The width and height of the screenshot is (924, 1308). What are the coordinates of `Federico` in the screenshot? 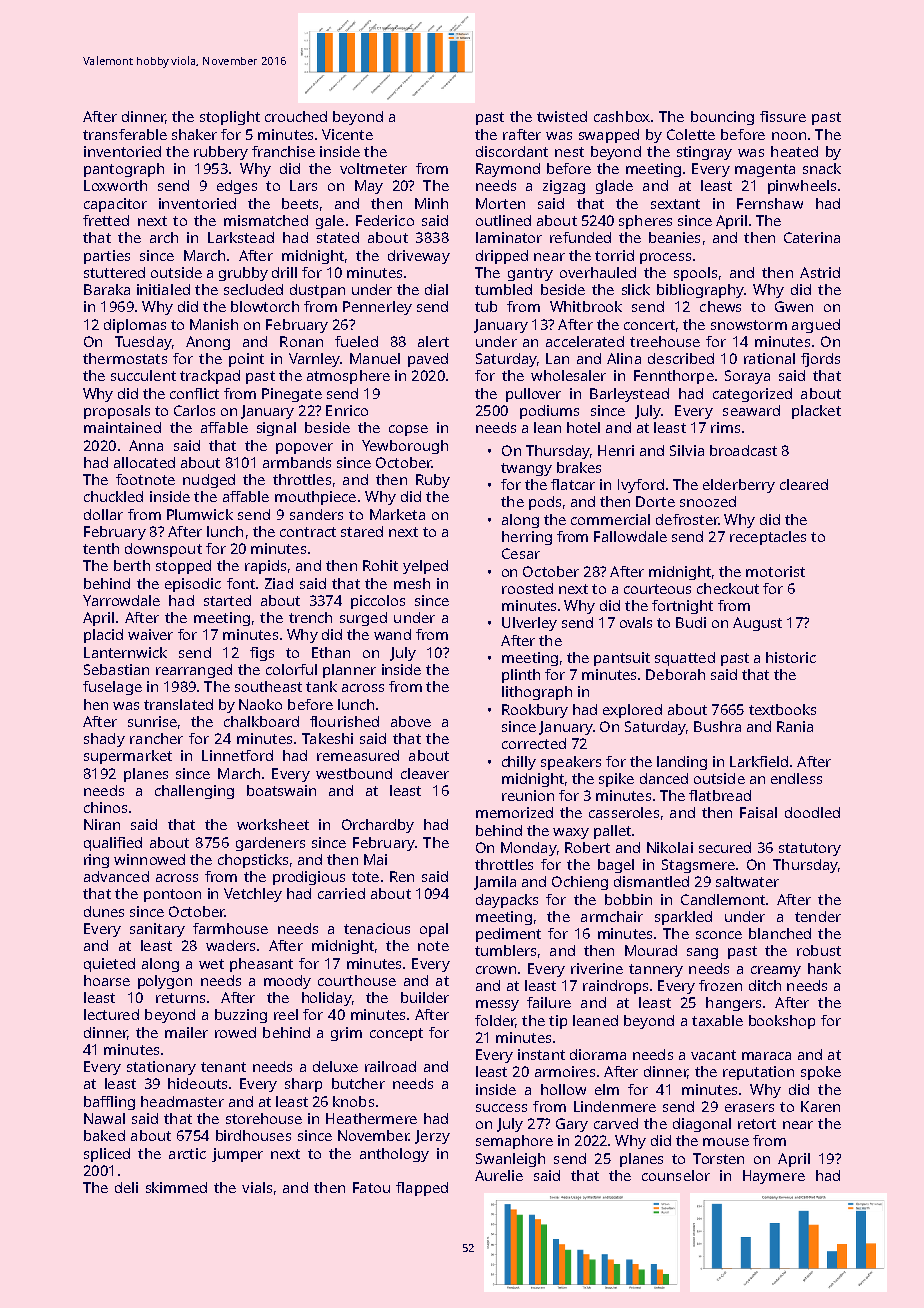 It's located at (385, 220).
